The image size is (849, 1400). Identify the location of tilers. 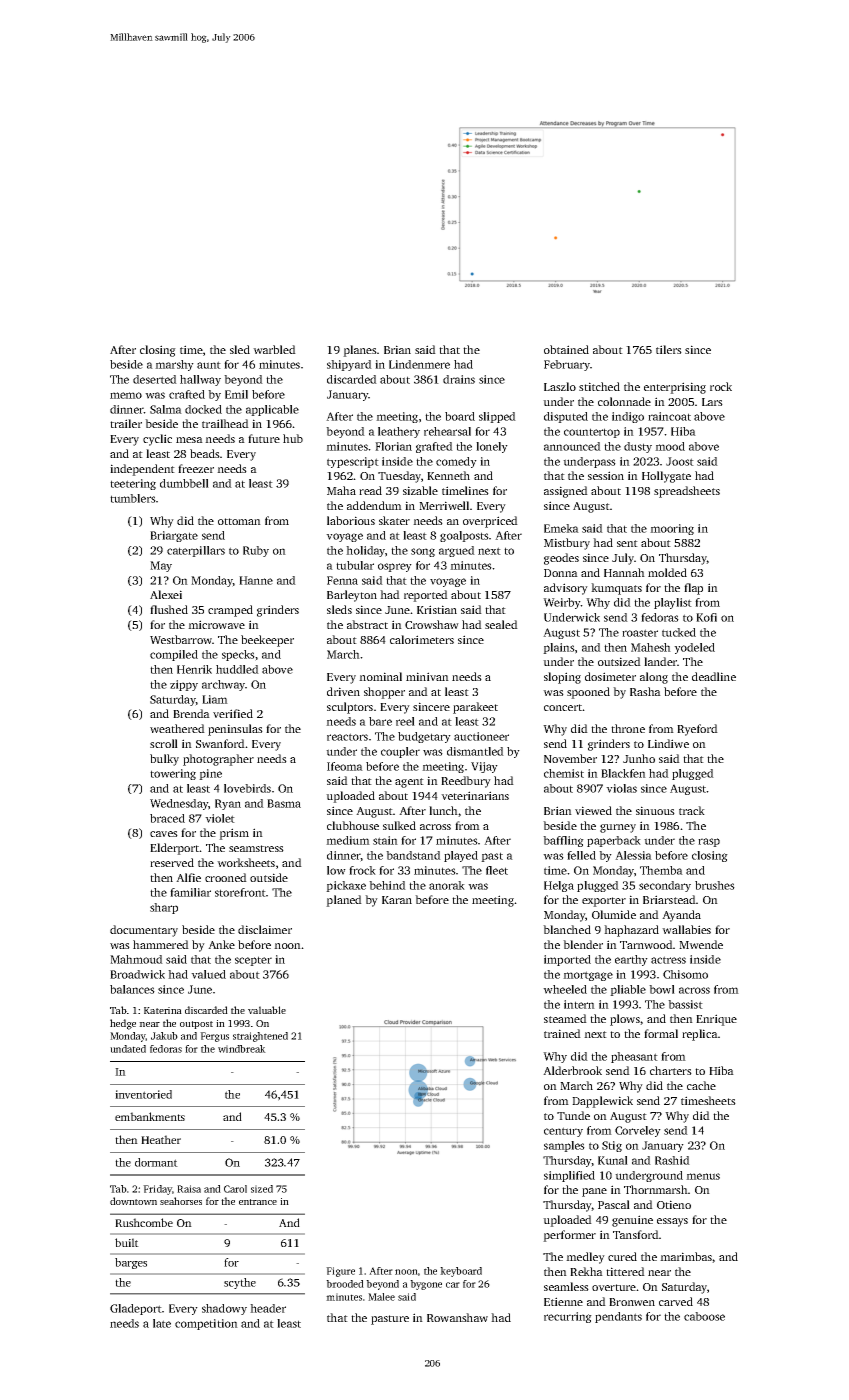
(669, 349).
